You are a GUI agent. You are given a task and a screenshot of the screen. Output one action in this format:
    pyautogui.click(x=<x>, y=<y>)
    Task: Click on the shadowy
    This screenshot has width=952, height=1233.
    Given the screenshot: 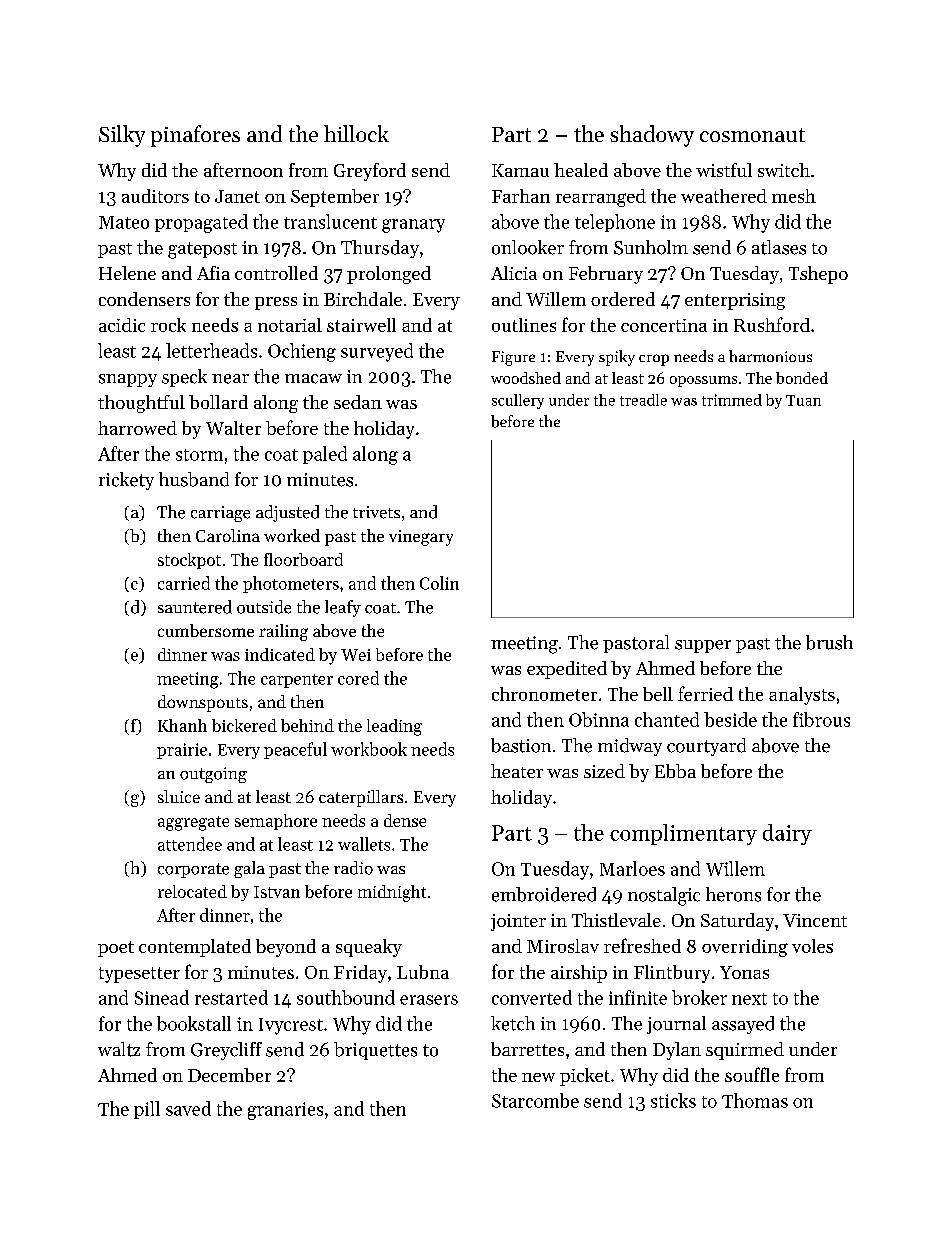 What is the action you would take?
    pyautogui.click(x=652, y=136)
